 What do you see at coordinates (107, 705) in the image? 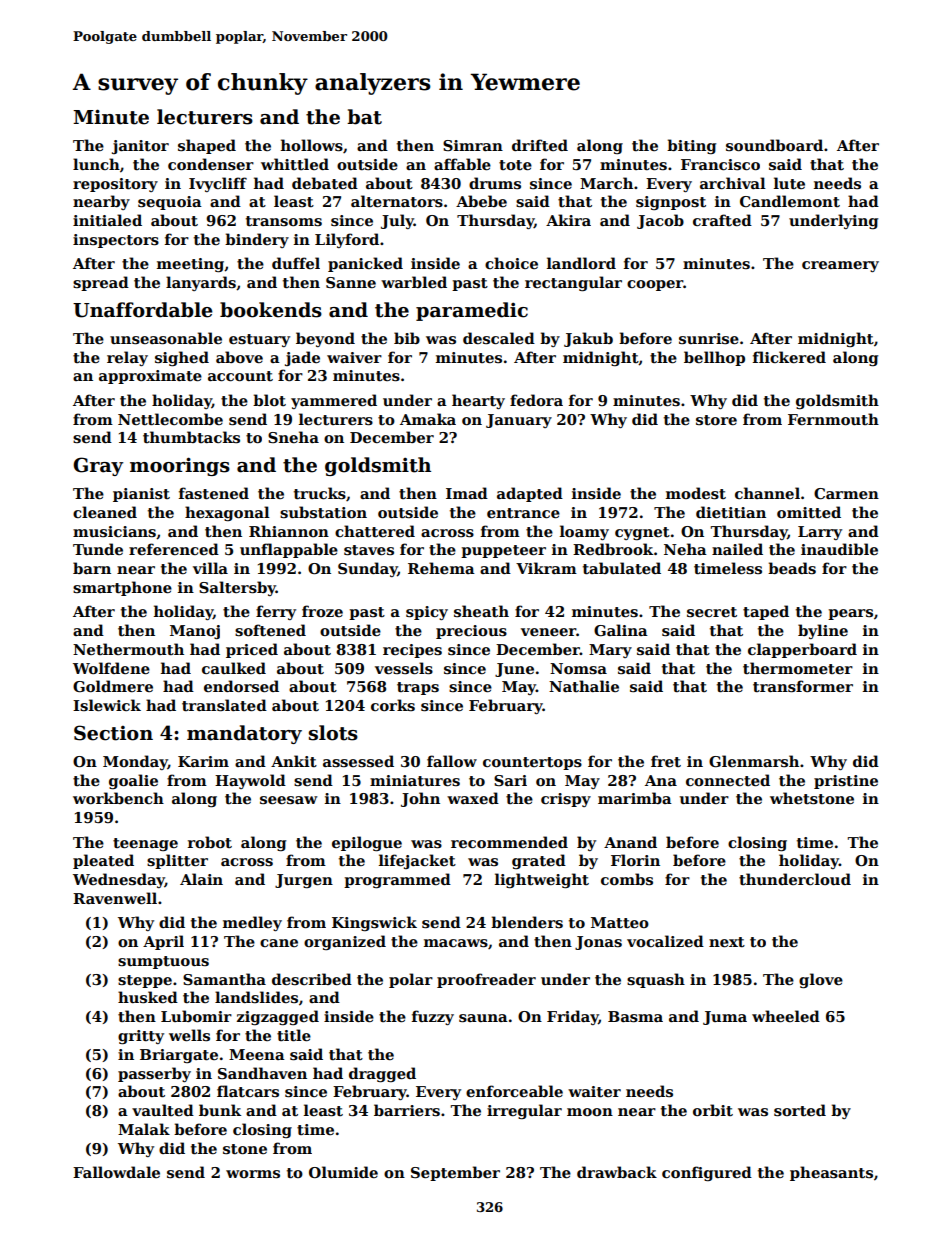
I see `Islewick` at bounding box center [107, 705].
